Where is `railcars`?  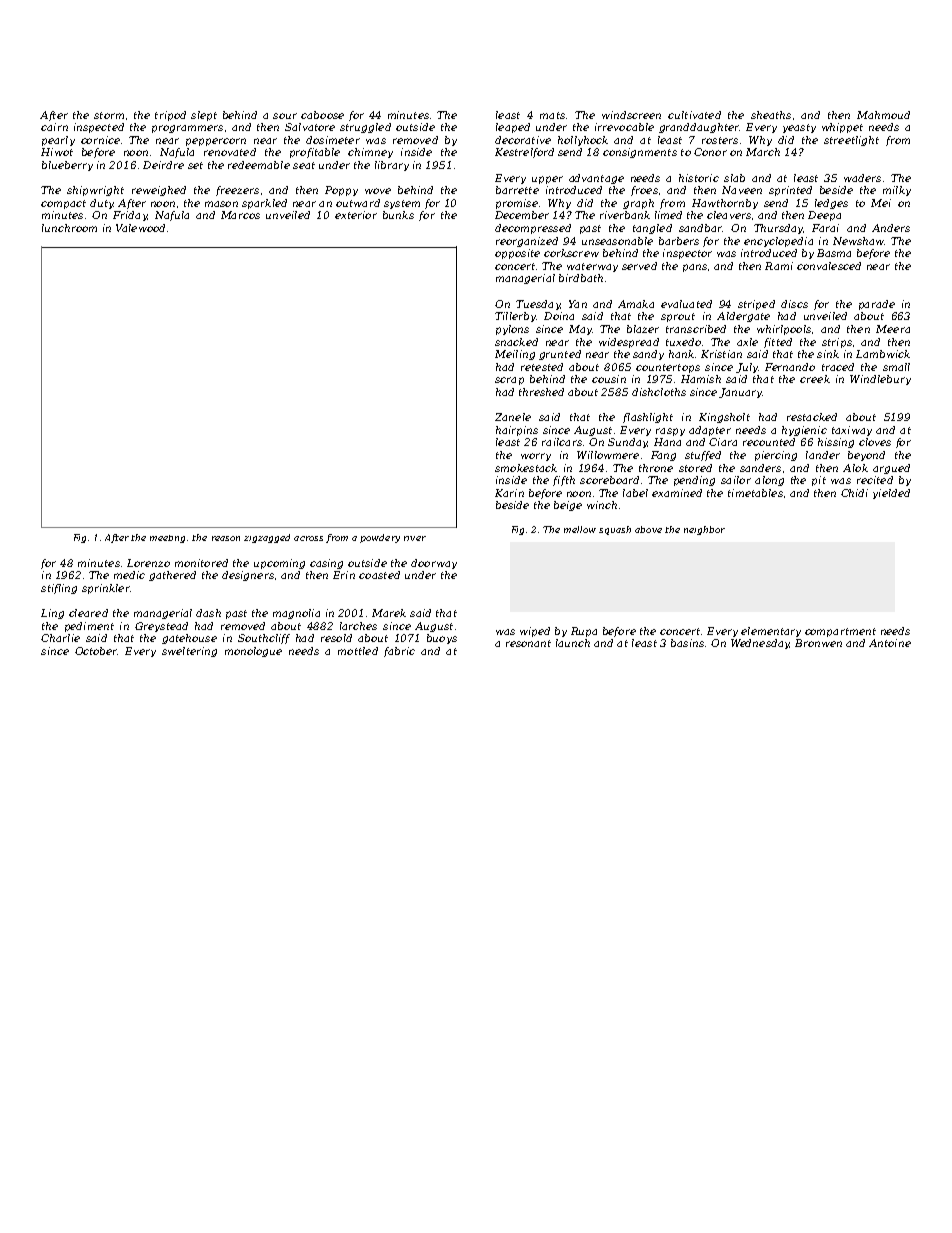 railcars is located at coordinates (562, 442).
